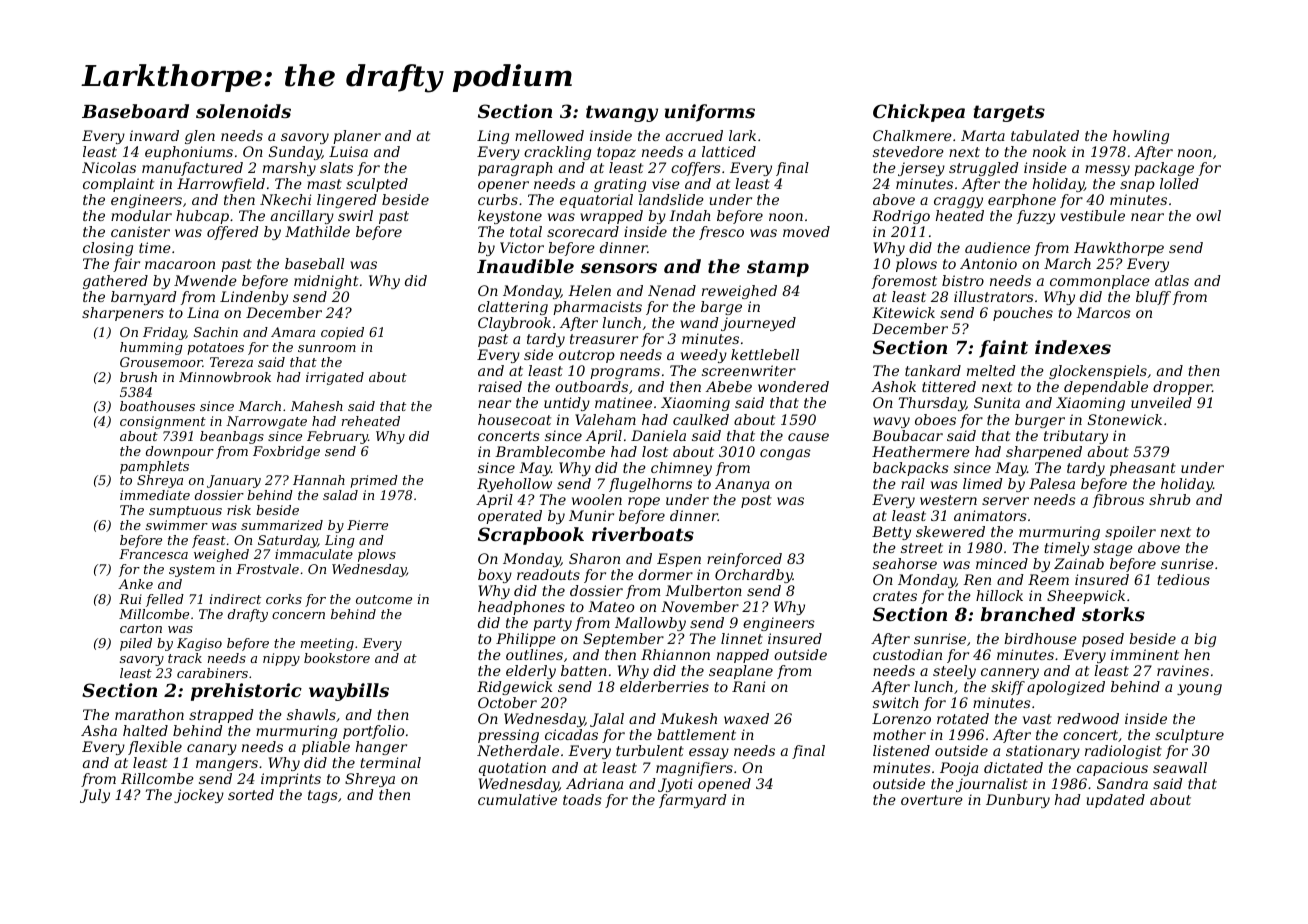 This image has width=1308, height=924. Describe the element at coordinates (1044, 453) in the image. I see `sharpened` at that location.
